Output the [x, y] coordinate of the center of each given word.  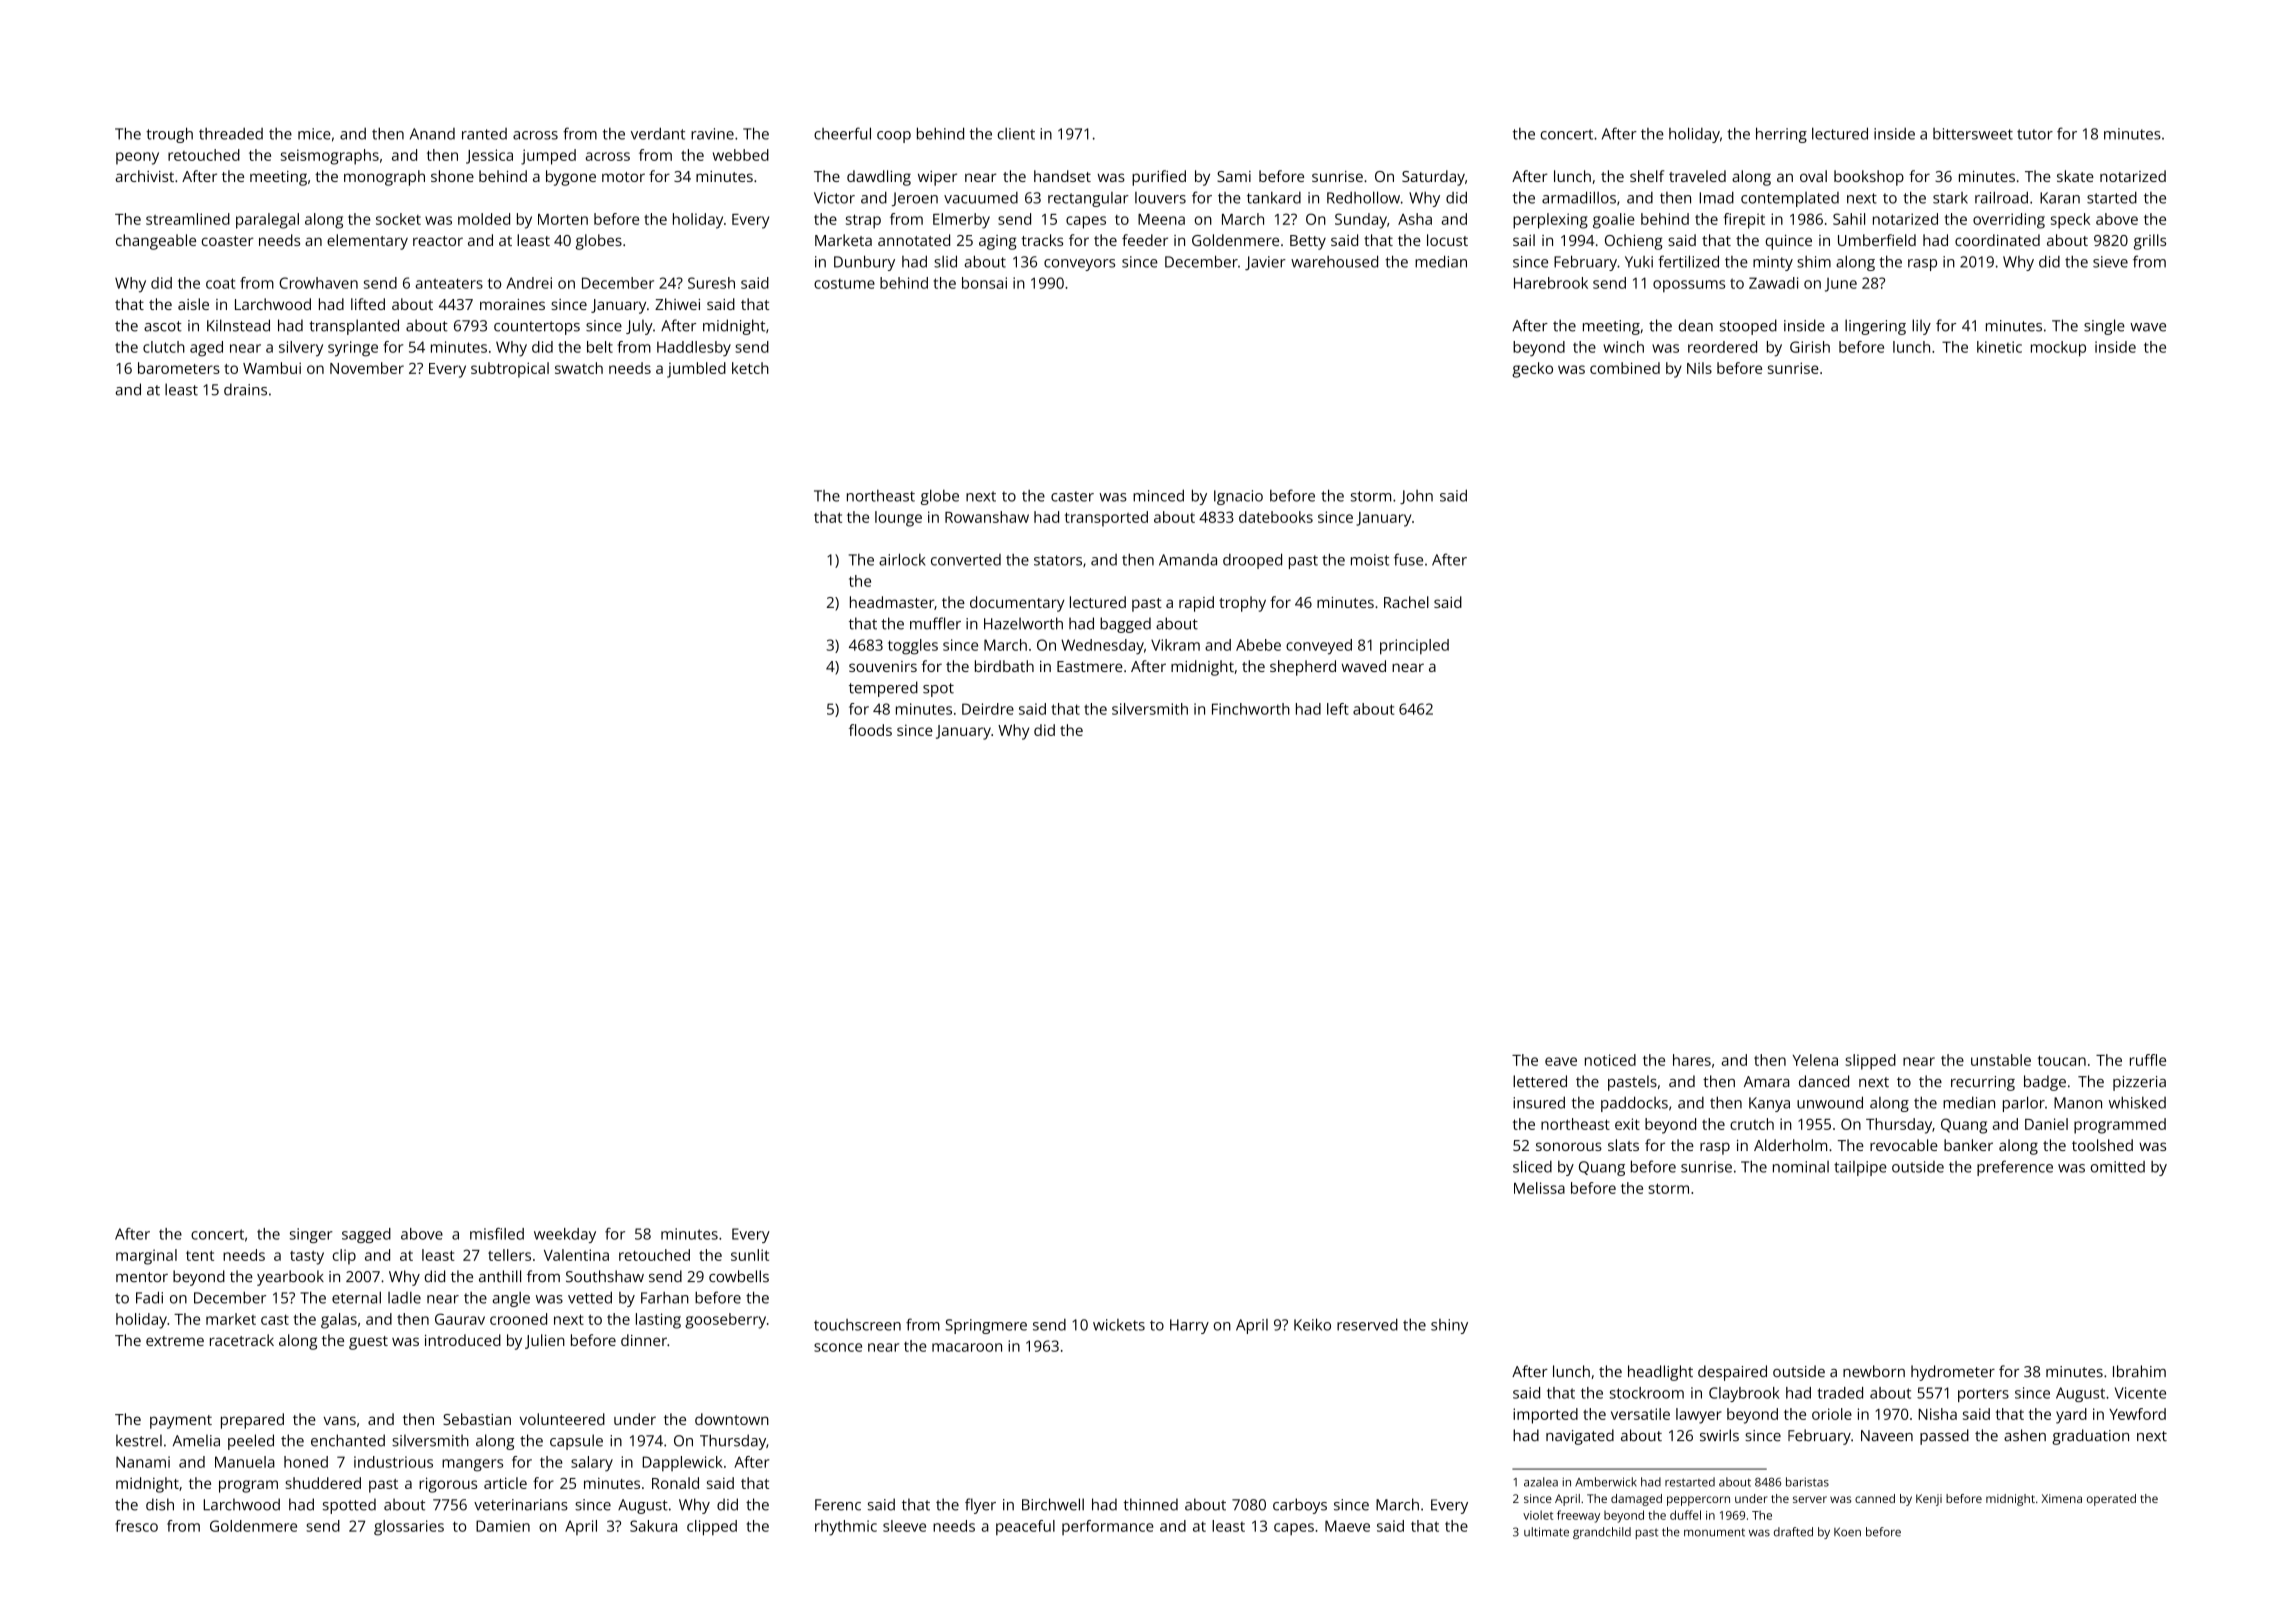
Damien [503, 1526]
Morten [563, 219]
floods [870, 730]
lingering [1875, 327]
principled [1414, 647]
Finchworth [1251, 709]
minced [1158, 495]
